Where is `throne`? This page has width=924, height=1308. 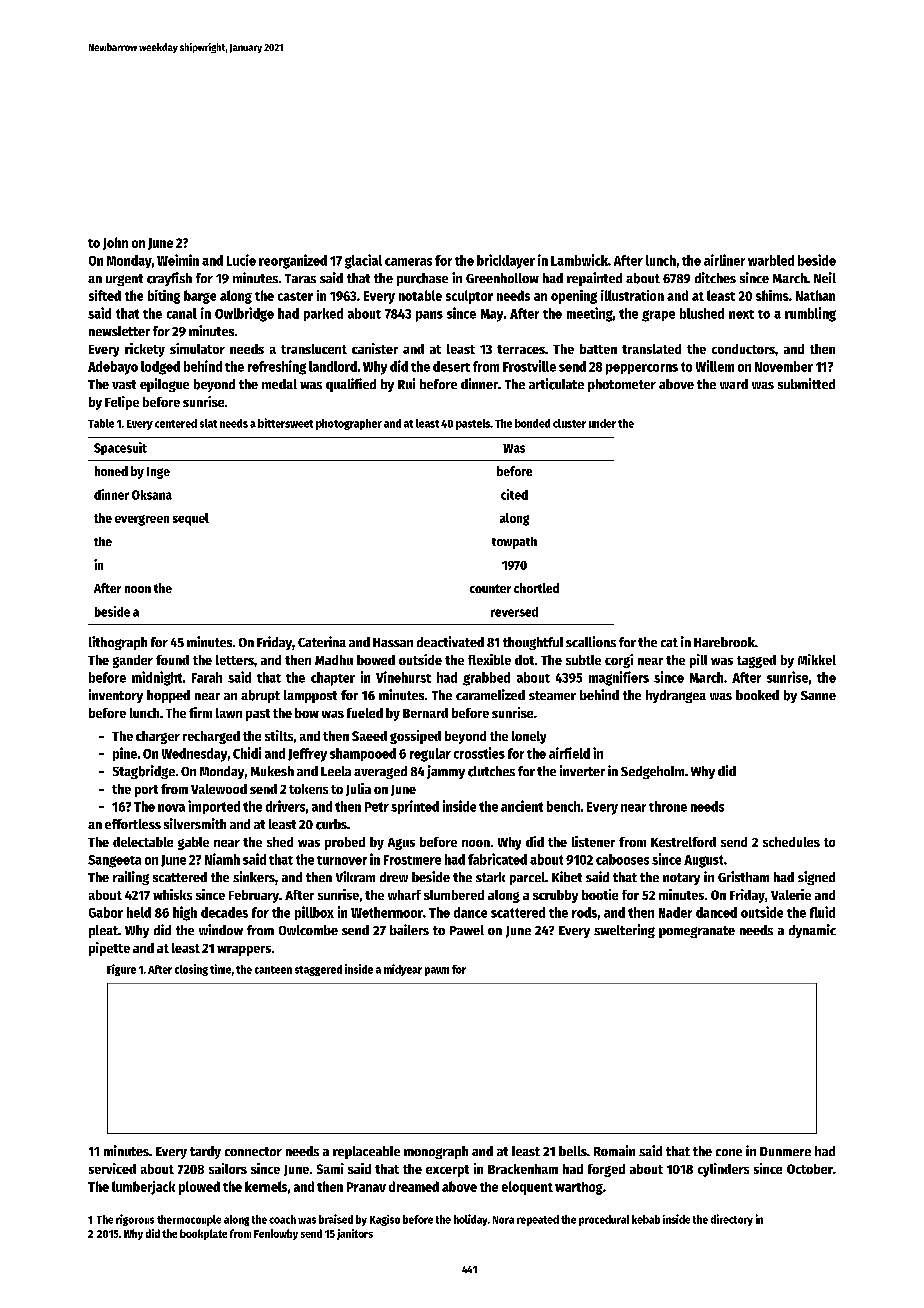
throne is located at coordinates (668, 806).
